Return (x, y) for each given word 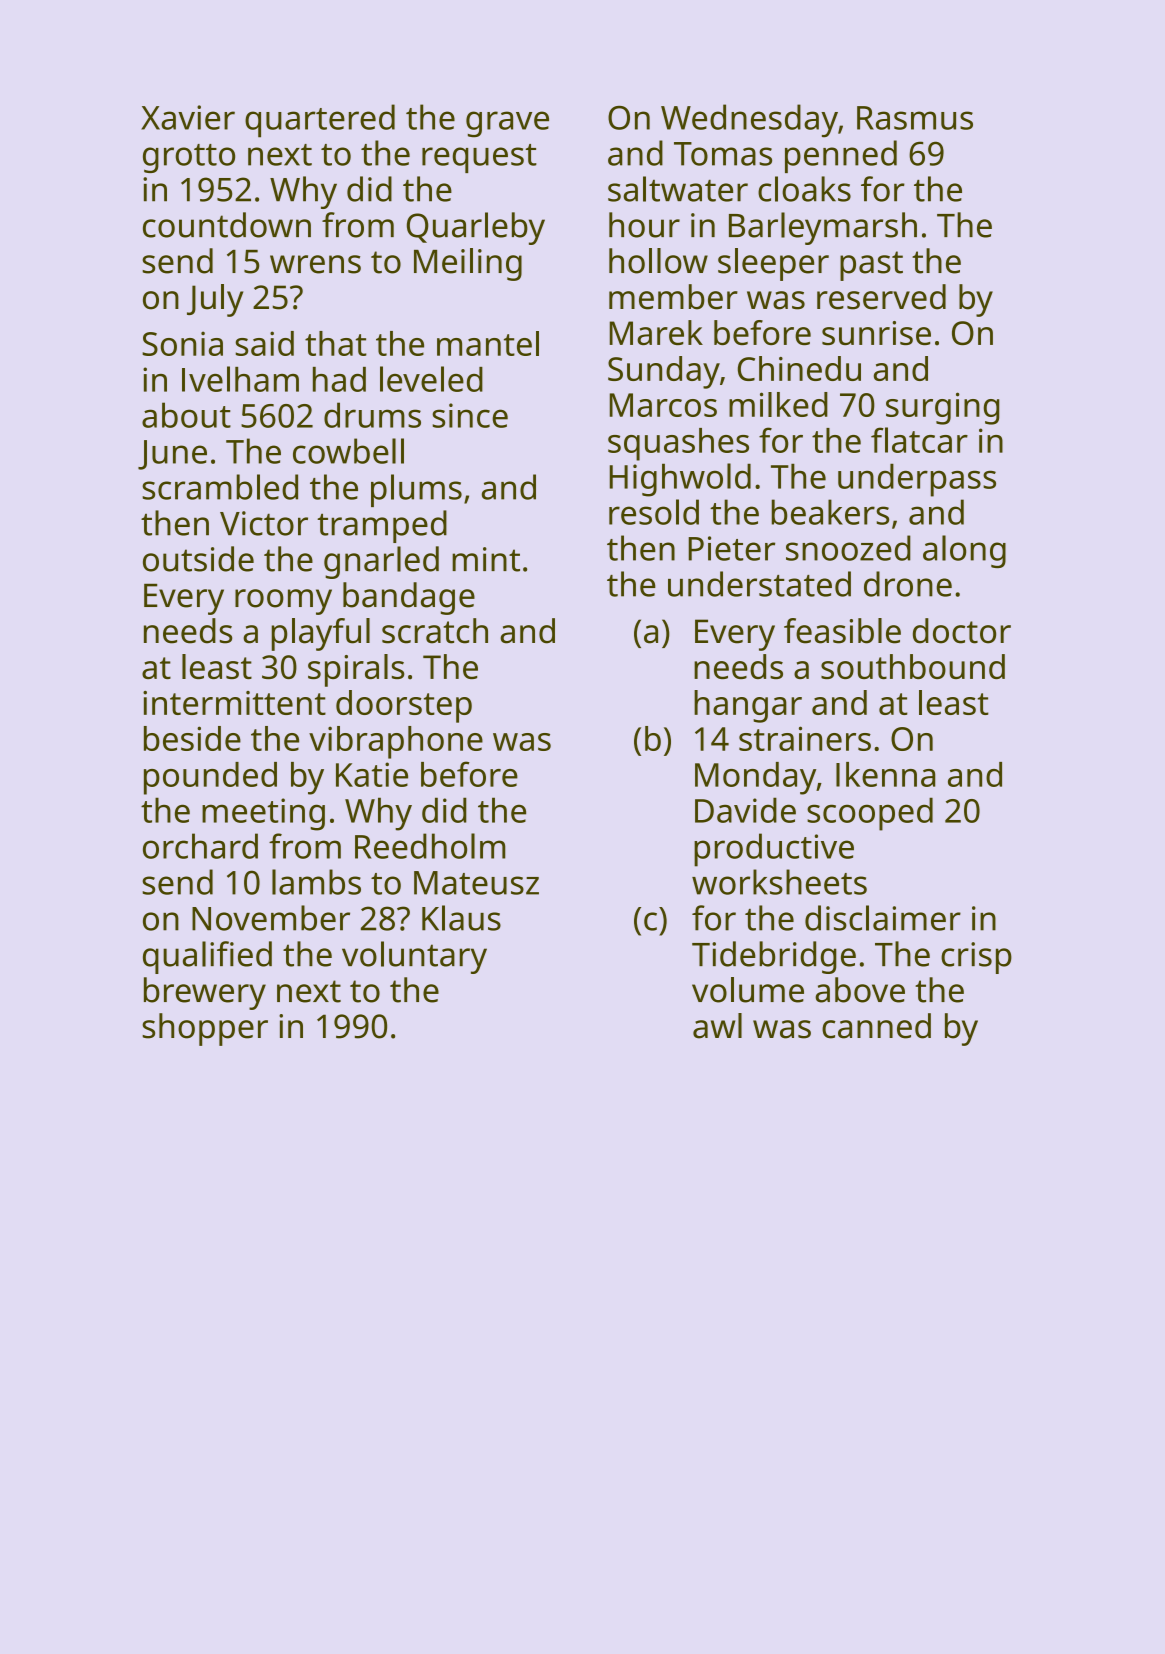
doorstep (404, 706)
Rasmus (915, 118)
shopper (205, 1029)
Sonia (182, 343)
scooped (870, 814)
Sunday (664, 372)
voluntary (414, 957)
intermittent (234, 703)
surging (943, 408)
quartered (320, 121)
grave (507, 124)
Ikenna (885, 774)
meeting (263, 814)
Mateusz (476, 883)
